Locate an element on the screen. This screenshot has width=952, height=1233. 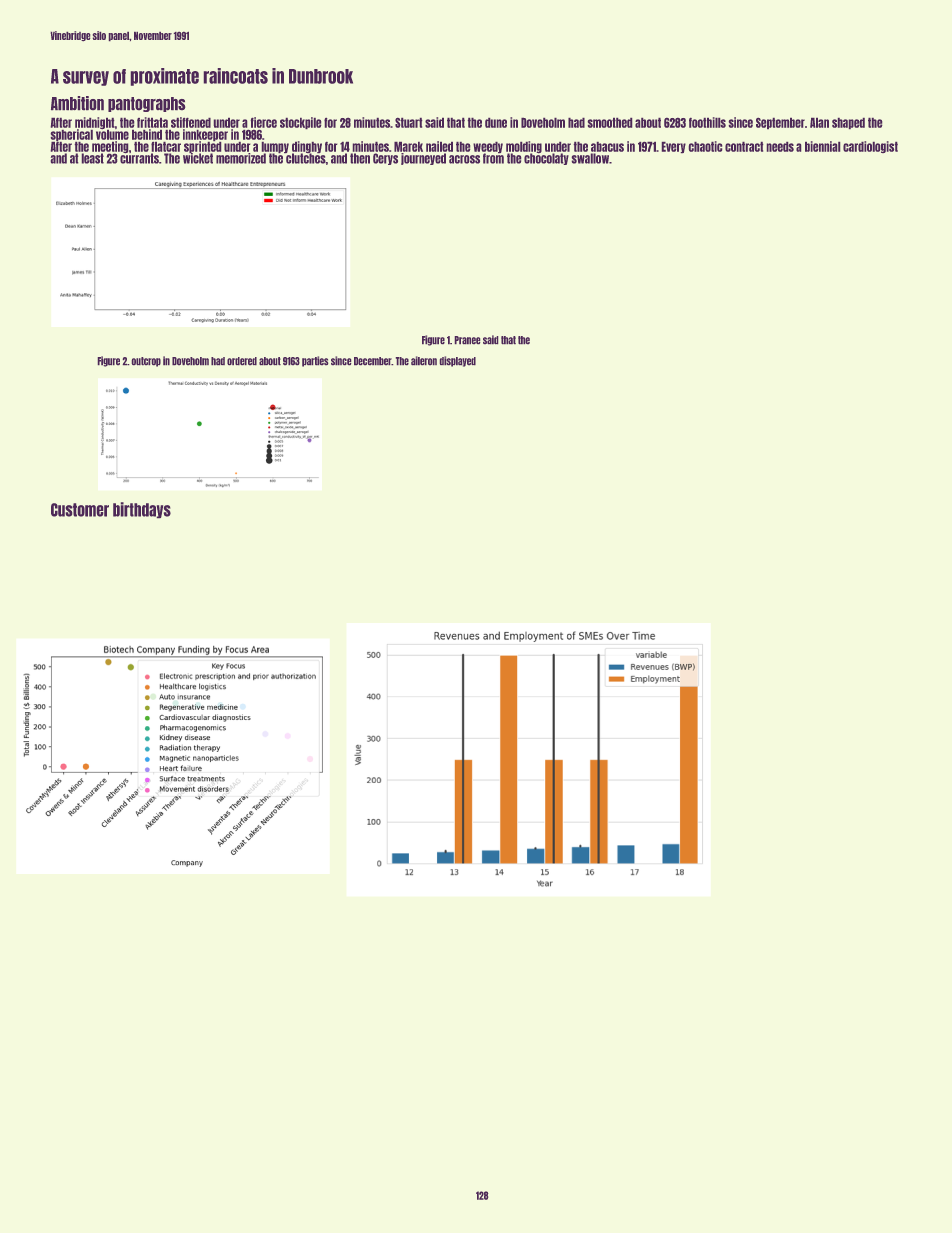
birthdays is located at coordinates (142, 510).
